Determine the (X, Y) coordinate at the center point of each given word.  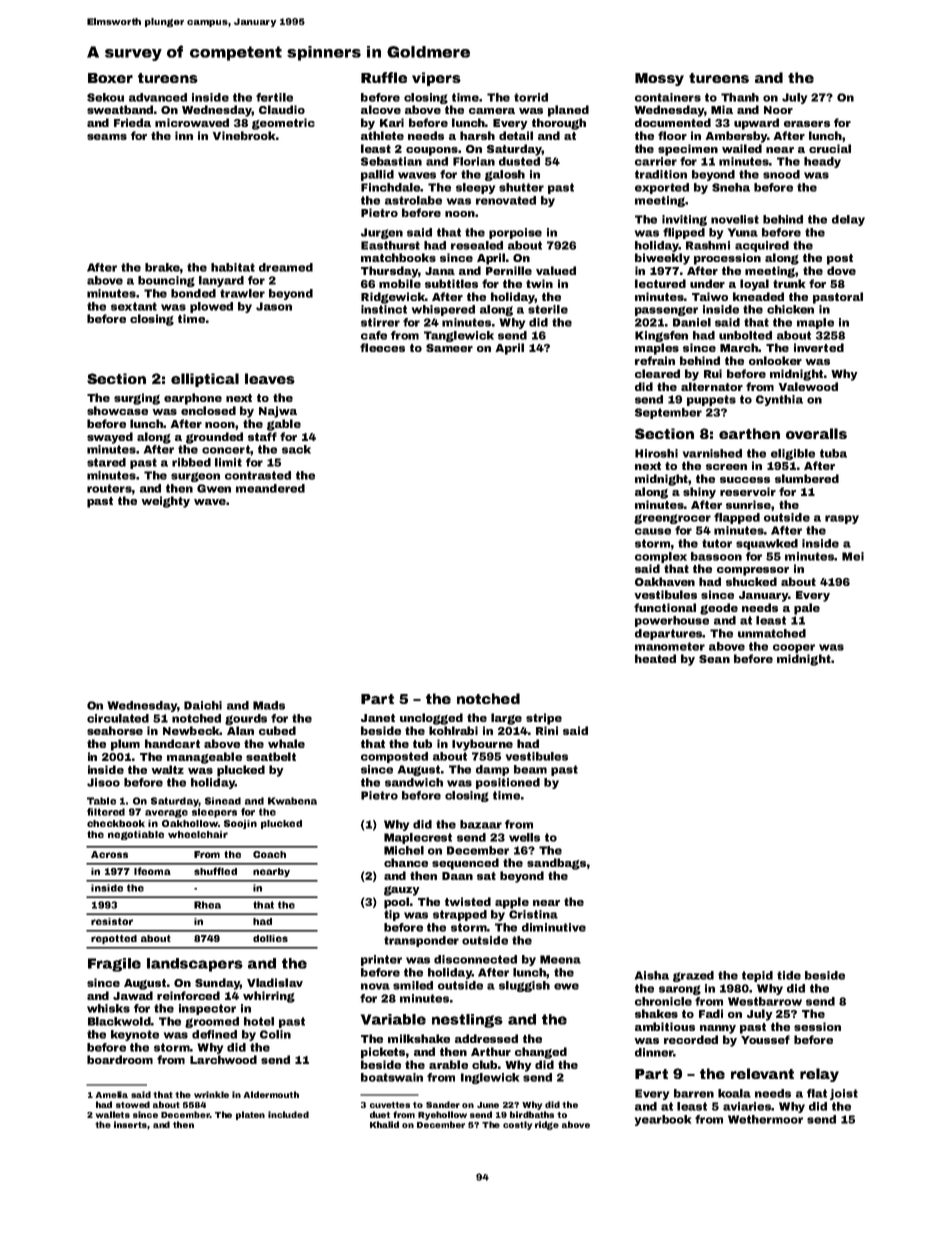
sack (296, 449)
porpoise (515, 233)
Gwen (214, 488)
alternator (712, 386)
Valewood (808, 386)
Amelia (112, 1094)
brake (162, 267)
